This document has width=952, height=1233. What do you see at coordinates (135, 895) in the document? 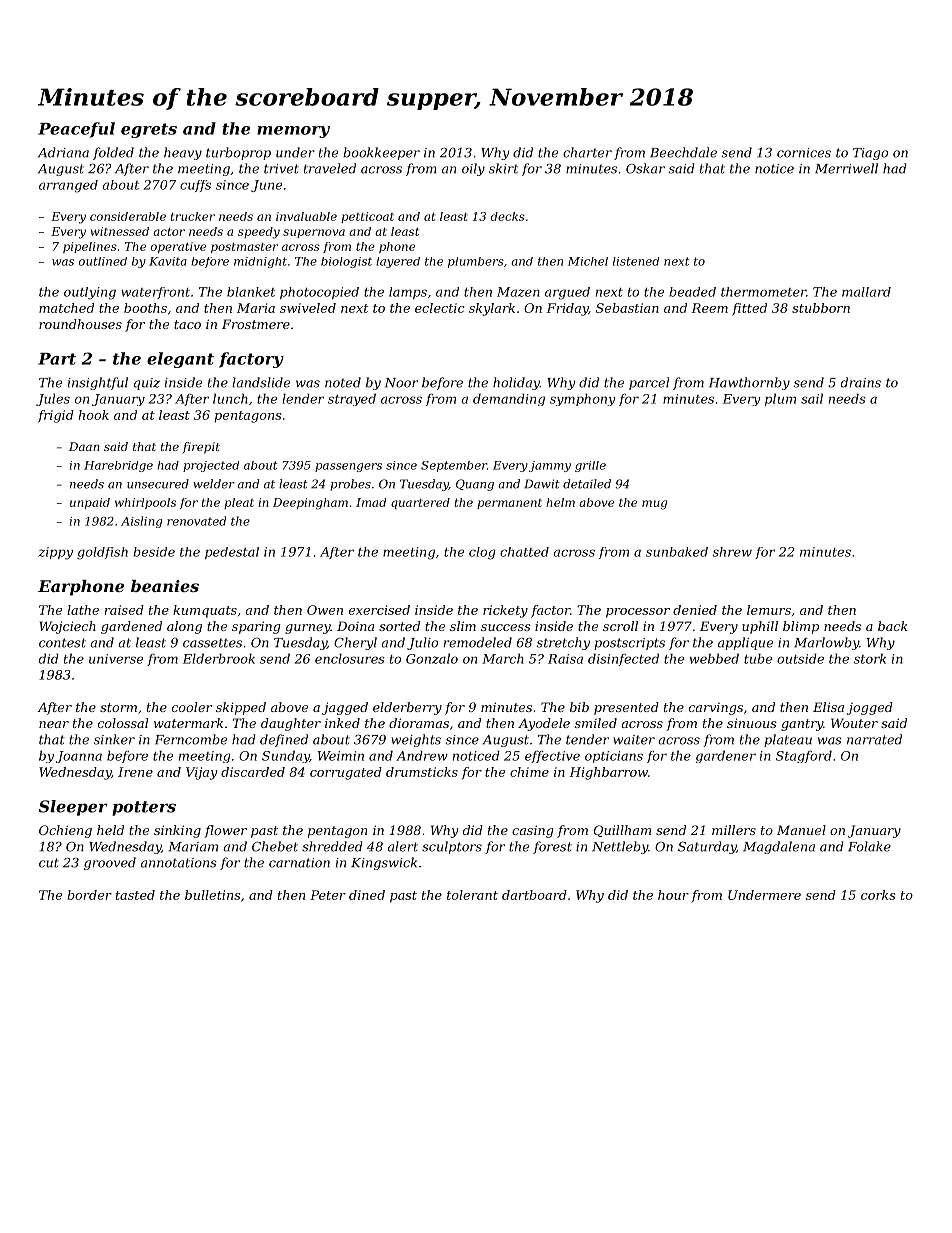
I see `tasted` at bounding box center [135, 895].
